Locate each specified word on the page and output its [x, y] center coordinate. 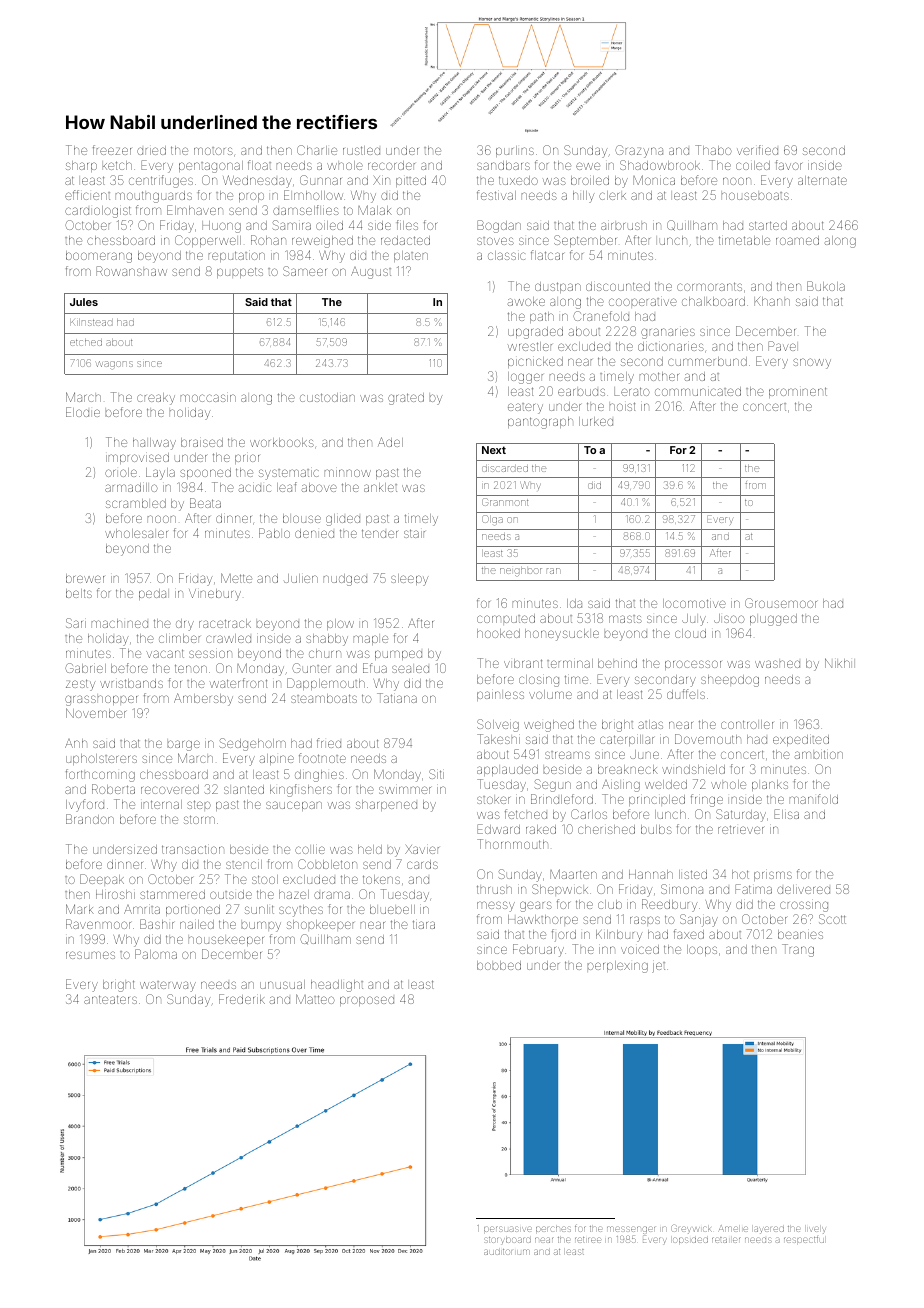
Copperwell [208, 241]
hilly [583, 197]
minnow [348, 473]
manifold [814, 799]
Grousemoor [781, 603]
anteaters [110, 999]
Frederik [242, 999]
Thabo [713, 150]
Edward [498, 829]
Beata [205, 503]
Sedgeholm [253, 744]
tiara [424, 924]
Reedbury [669, 905]
